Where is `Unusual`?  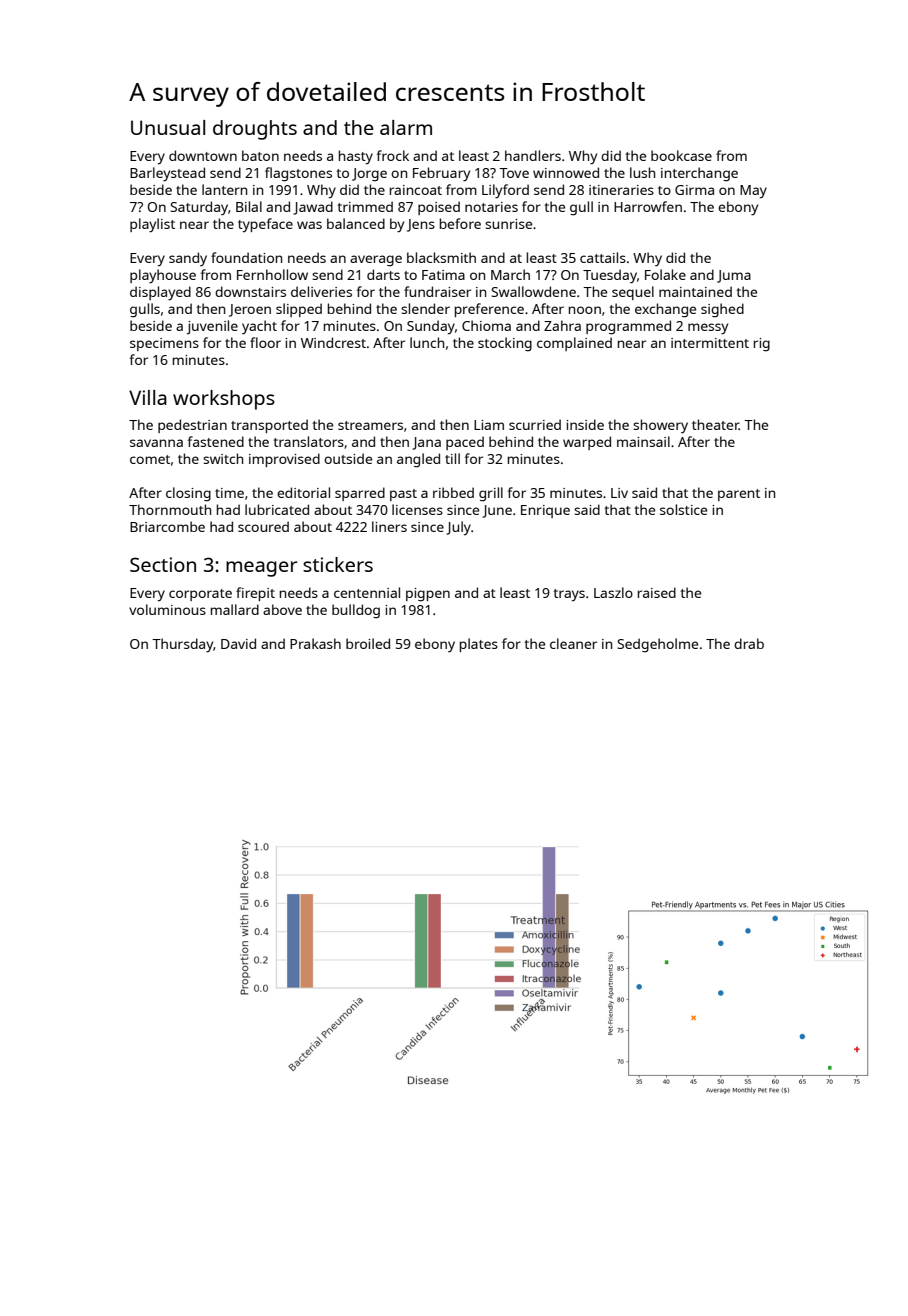 Unusual is located at coordinates (168, 127).
